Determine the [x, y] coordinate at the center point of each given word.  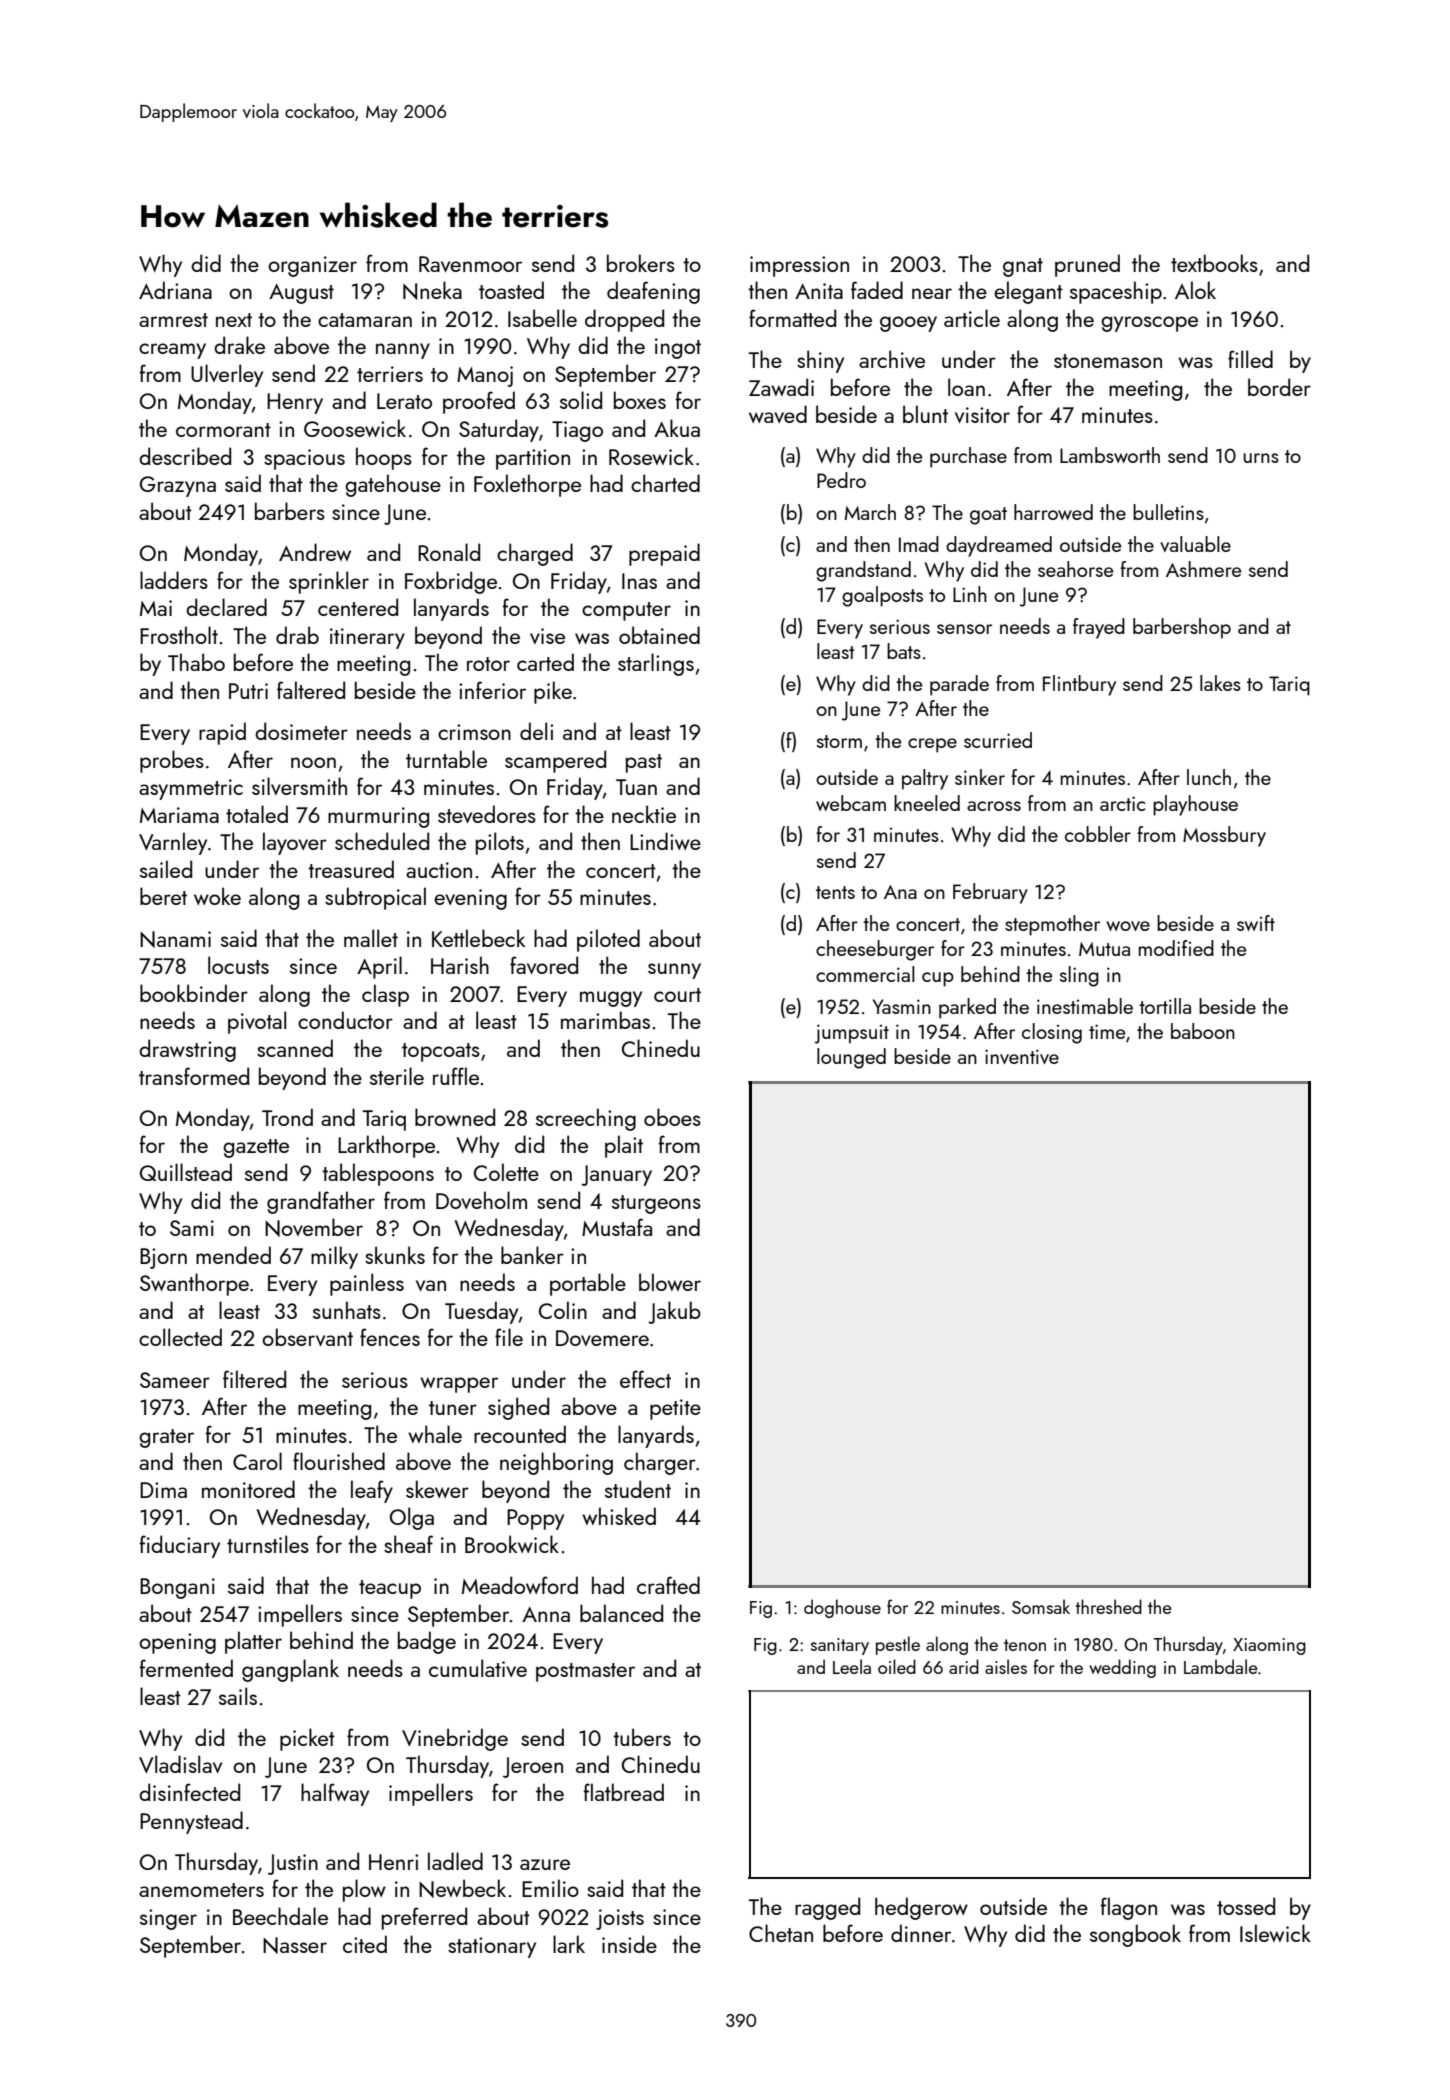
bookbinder [194, 993]
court [677, 995]
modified [1176, 948]
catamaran [365, 320]
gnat [1023, 267]
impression [799, 266]
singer [168, 1919]
